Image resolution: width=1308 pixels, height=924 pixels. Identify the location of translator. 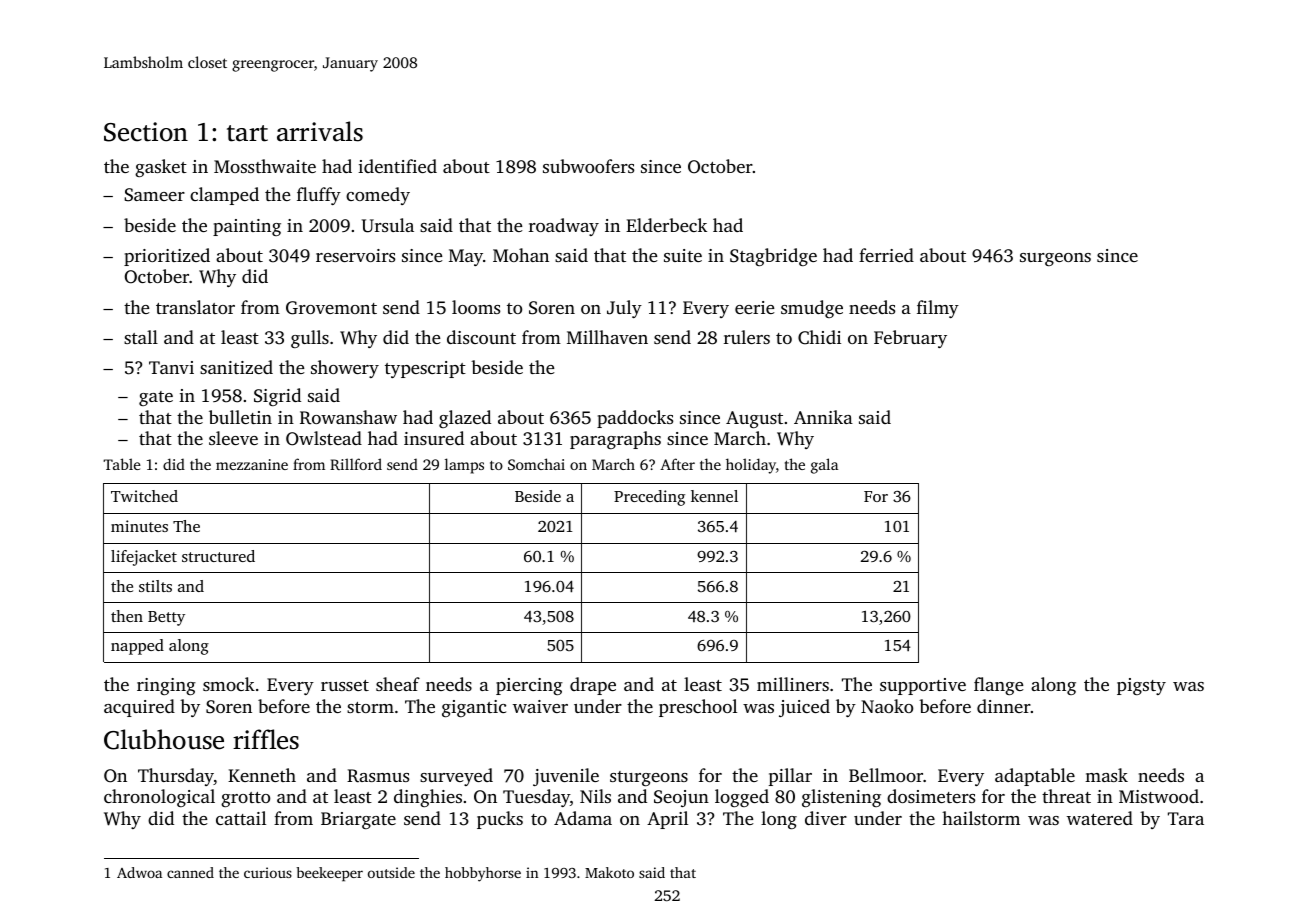
(195, 307).
